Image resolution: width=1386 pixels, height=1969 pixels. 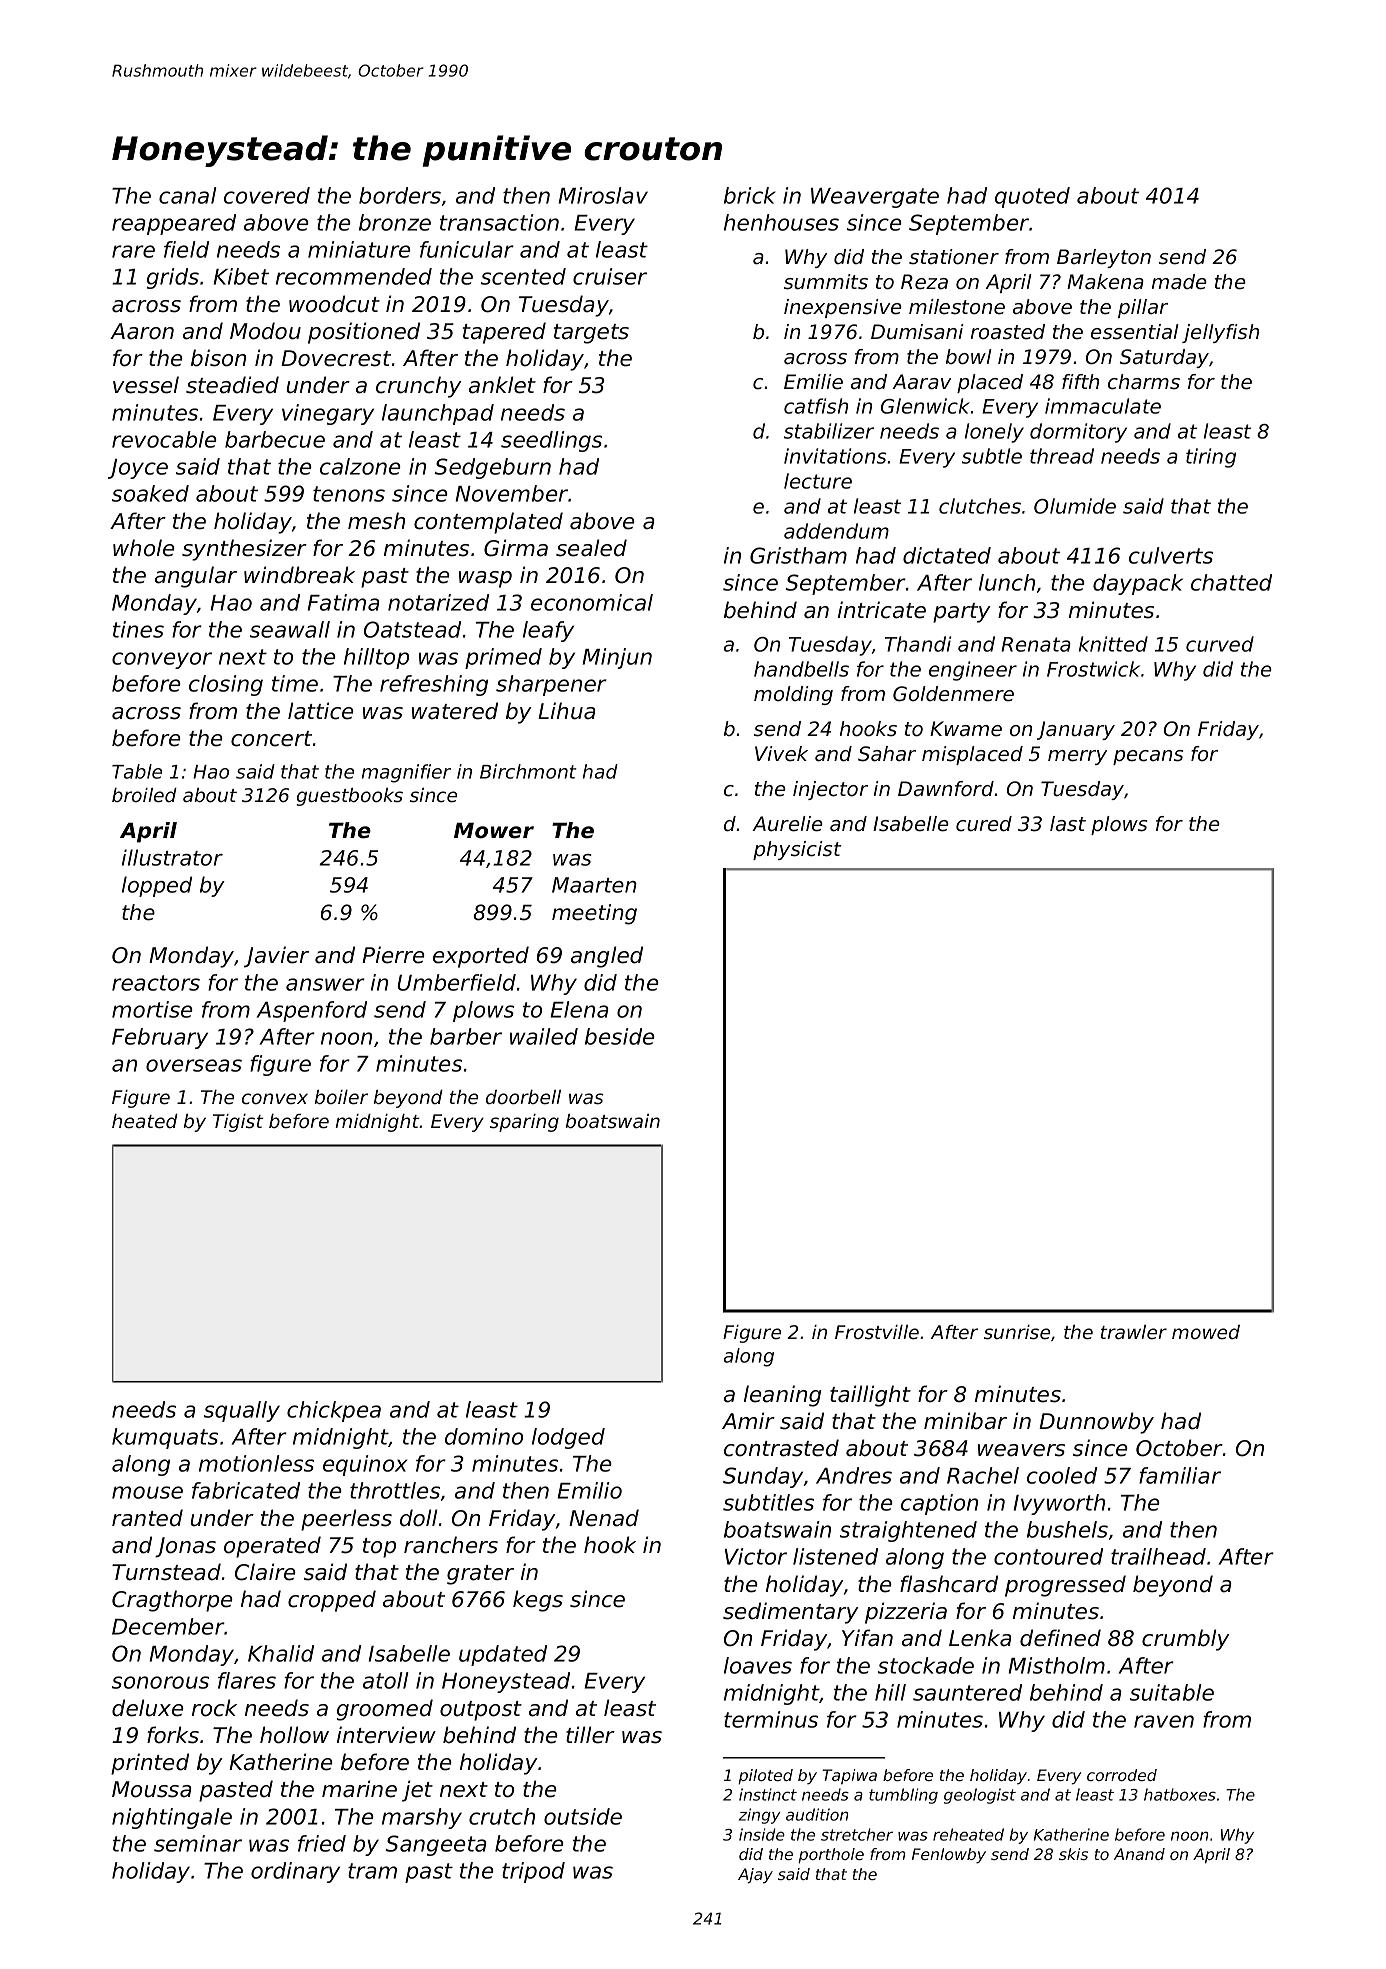 I want to click on sunrise, so click(x=1017, y=1332).
